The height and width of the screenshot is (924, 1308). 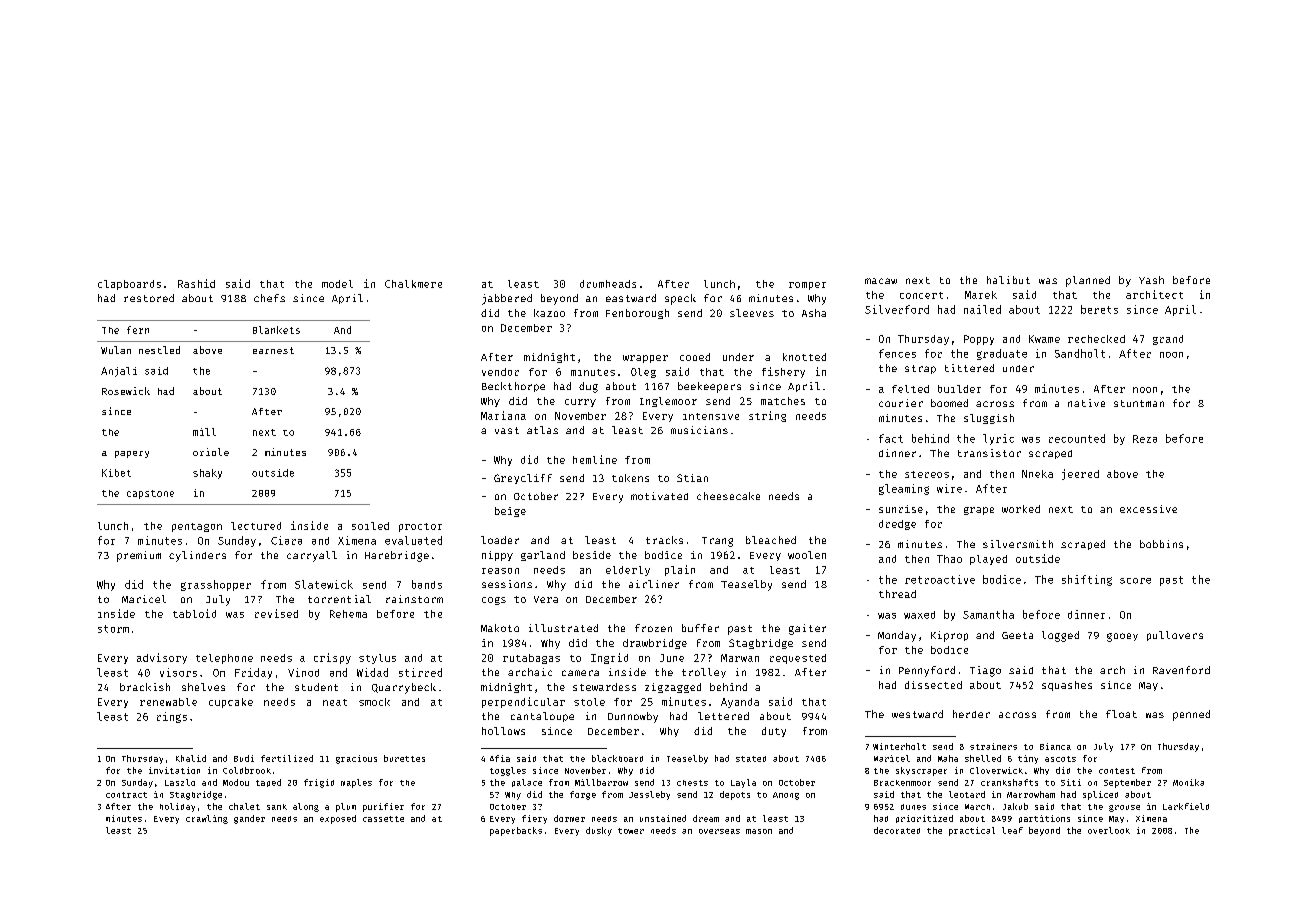 I want to click on sleeves, so click(x=752, y=313).
